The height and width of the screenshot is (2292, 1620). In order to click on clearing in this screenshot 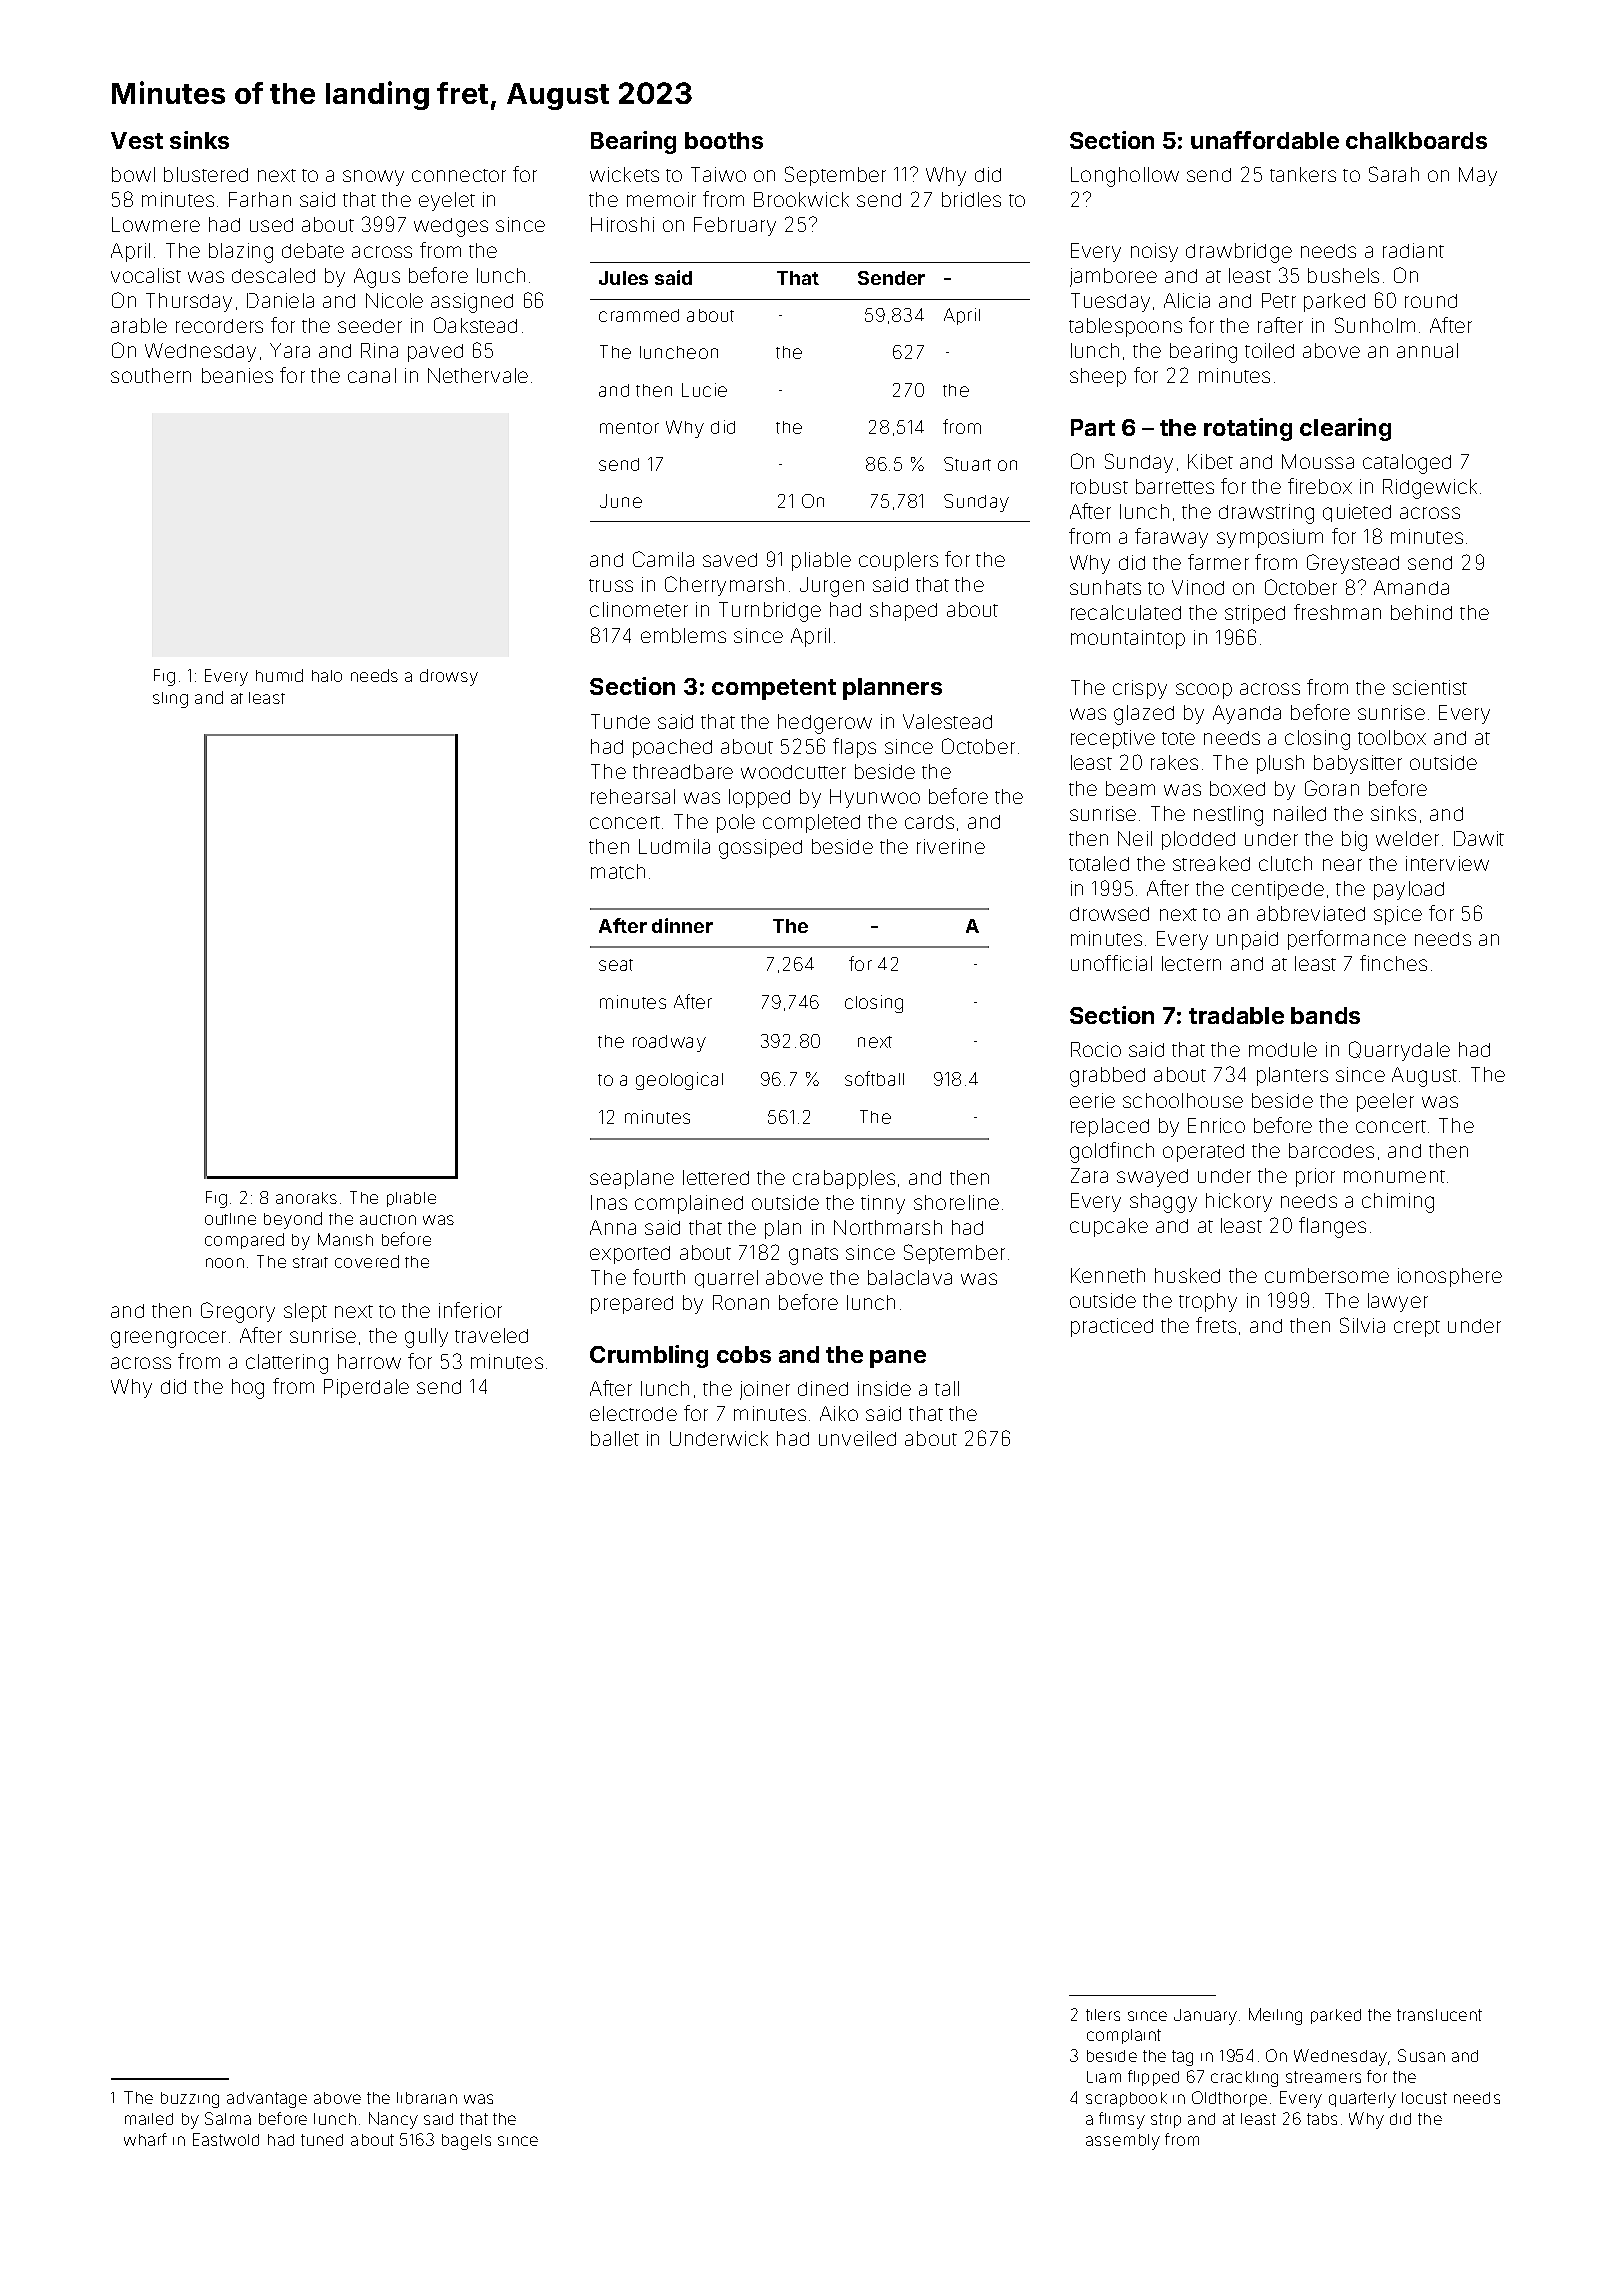, I will do `click(1345, 429)`.
